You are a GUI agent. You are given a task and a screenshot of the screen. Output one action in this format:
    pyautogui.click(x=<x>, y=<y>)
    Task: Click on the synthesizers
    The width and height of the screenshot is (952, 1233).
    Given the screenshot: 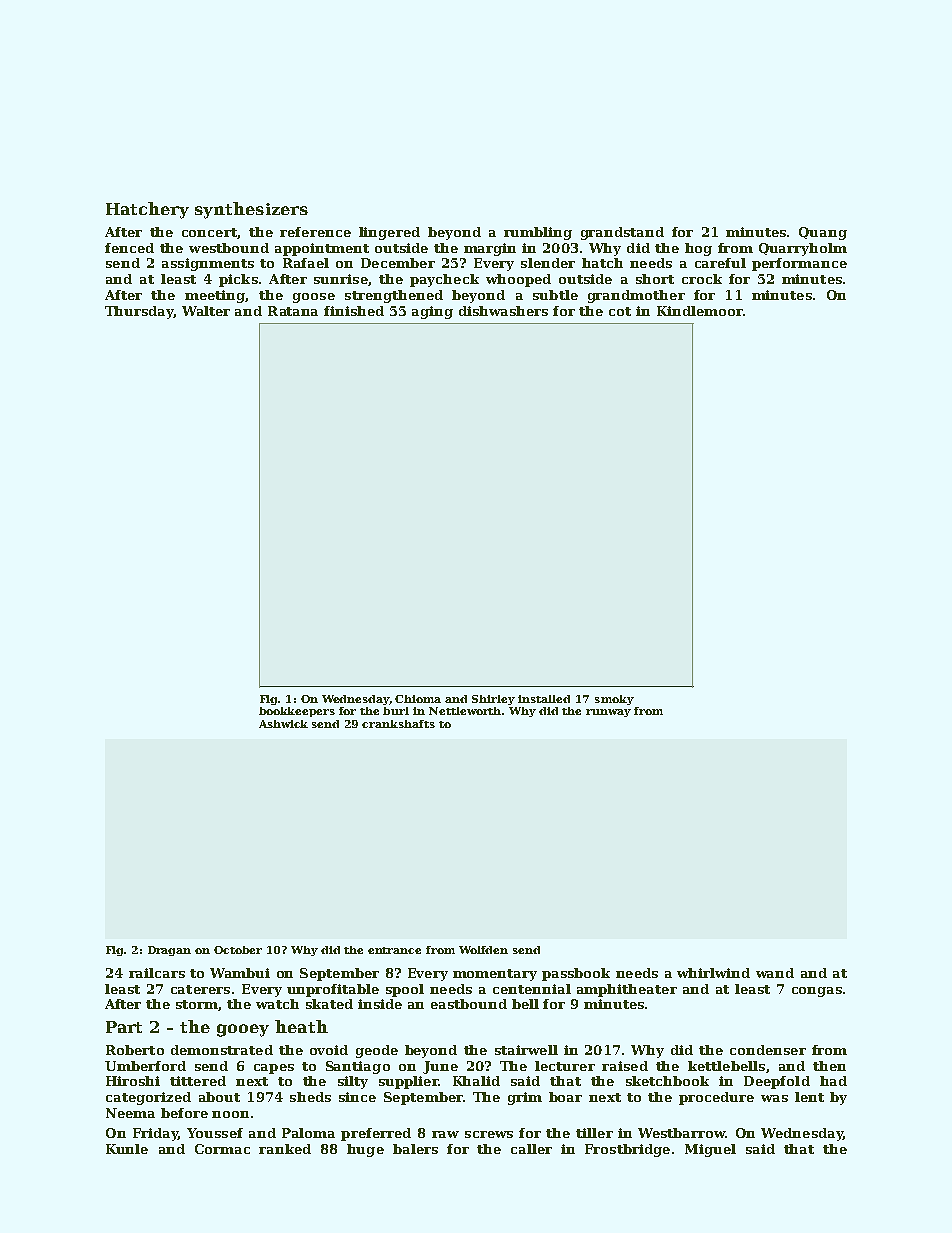 What is the action you would take?
    pyautogui.click(x=251, y=210)
